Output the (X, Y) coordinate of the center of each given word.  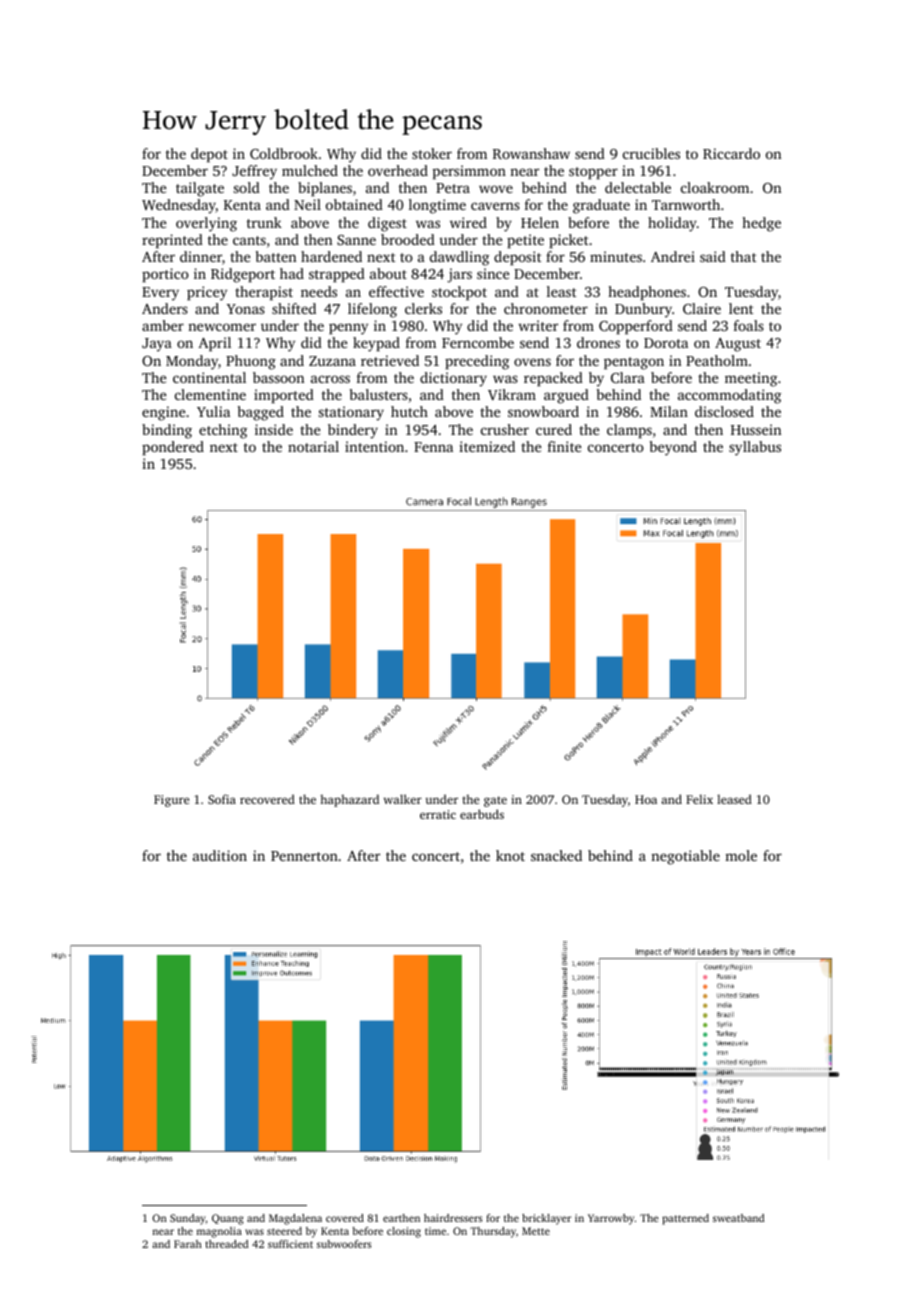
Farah (188, 1244)
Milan (669, 411)
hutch (409, 411)
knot (510, 855)
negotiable (685, 857)
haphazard (349, 801)
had (292, 273)
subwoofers (344, 1244)
